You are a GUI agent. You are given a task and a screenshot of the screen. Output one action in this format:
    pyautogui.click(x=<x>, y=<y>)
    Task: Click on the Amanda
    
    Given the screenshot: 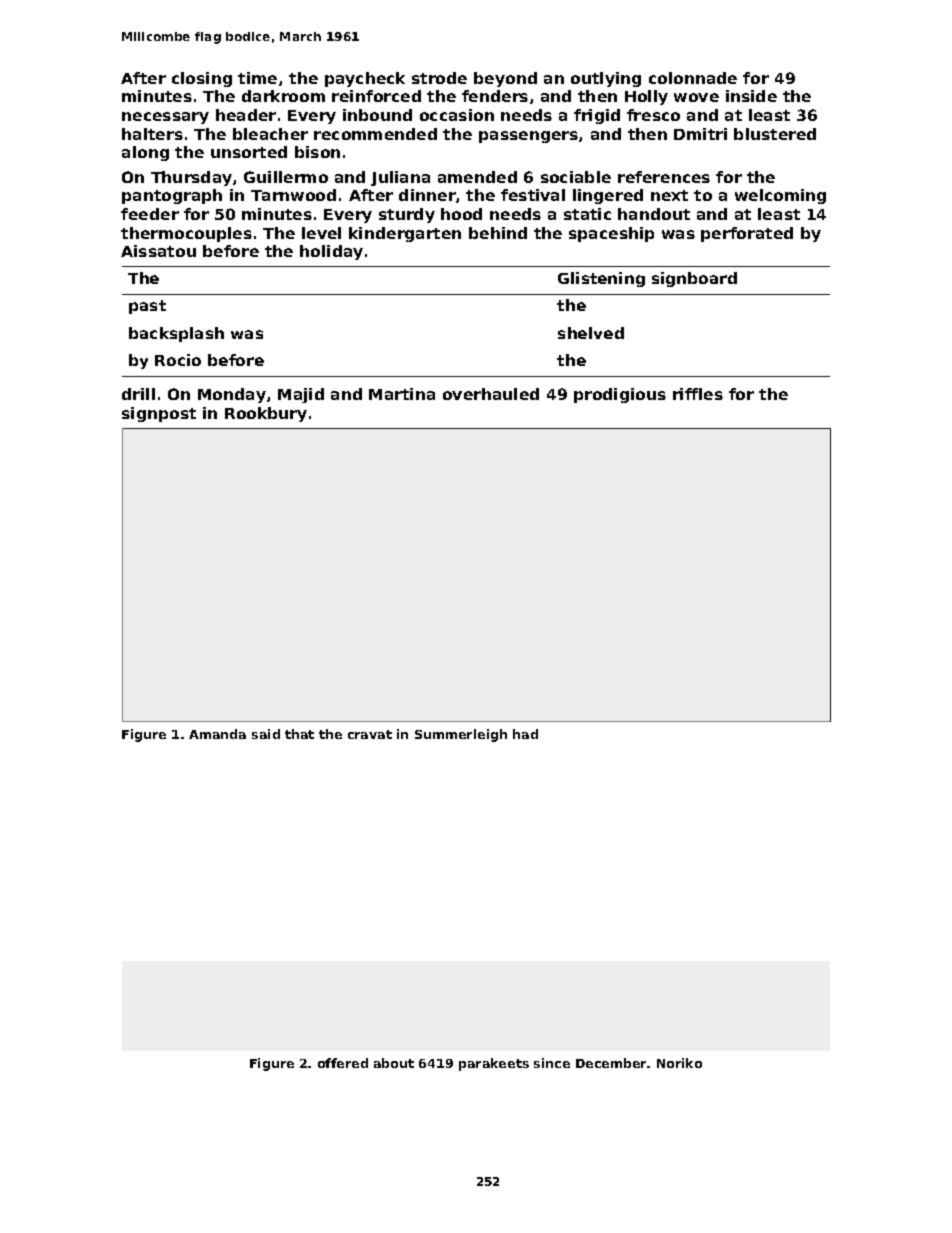 What is the action you would take?
    pyautogui.click(x=217, y=734)
